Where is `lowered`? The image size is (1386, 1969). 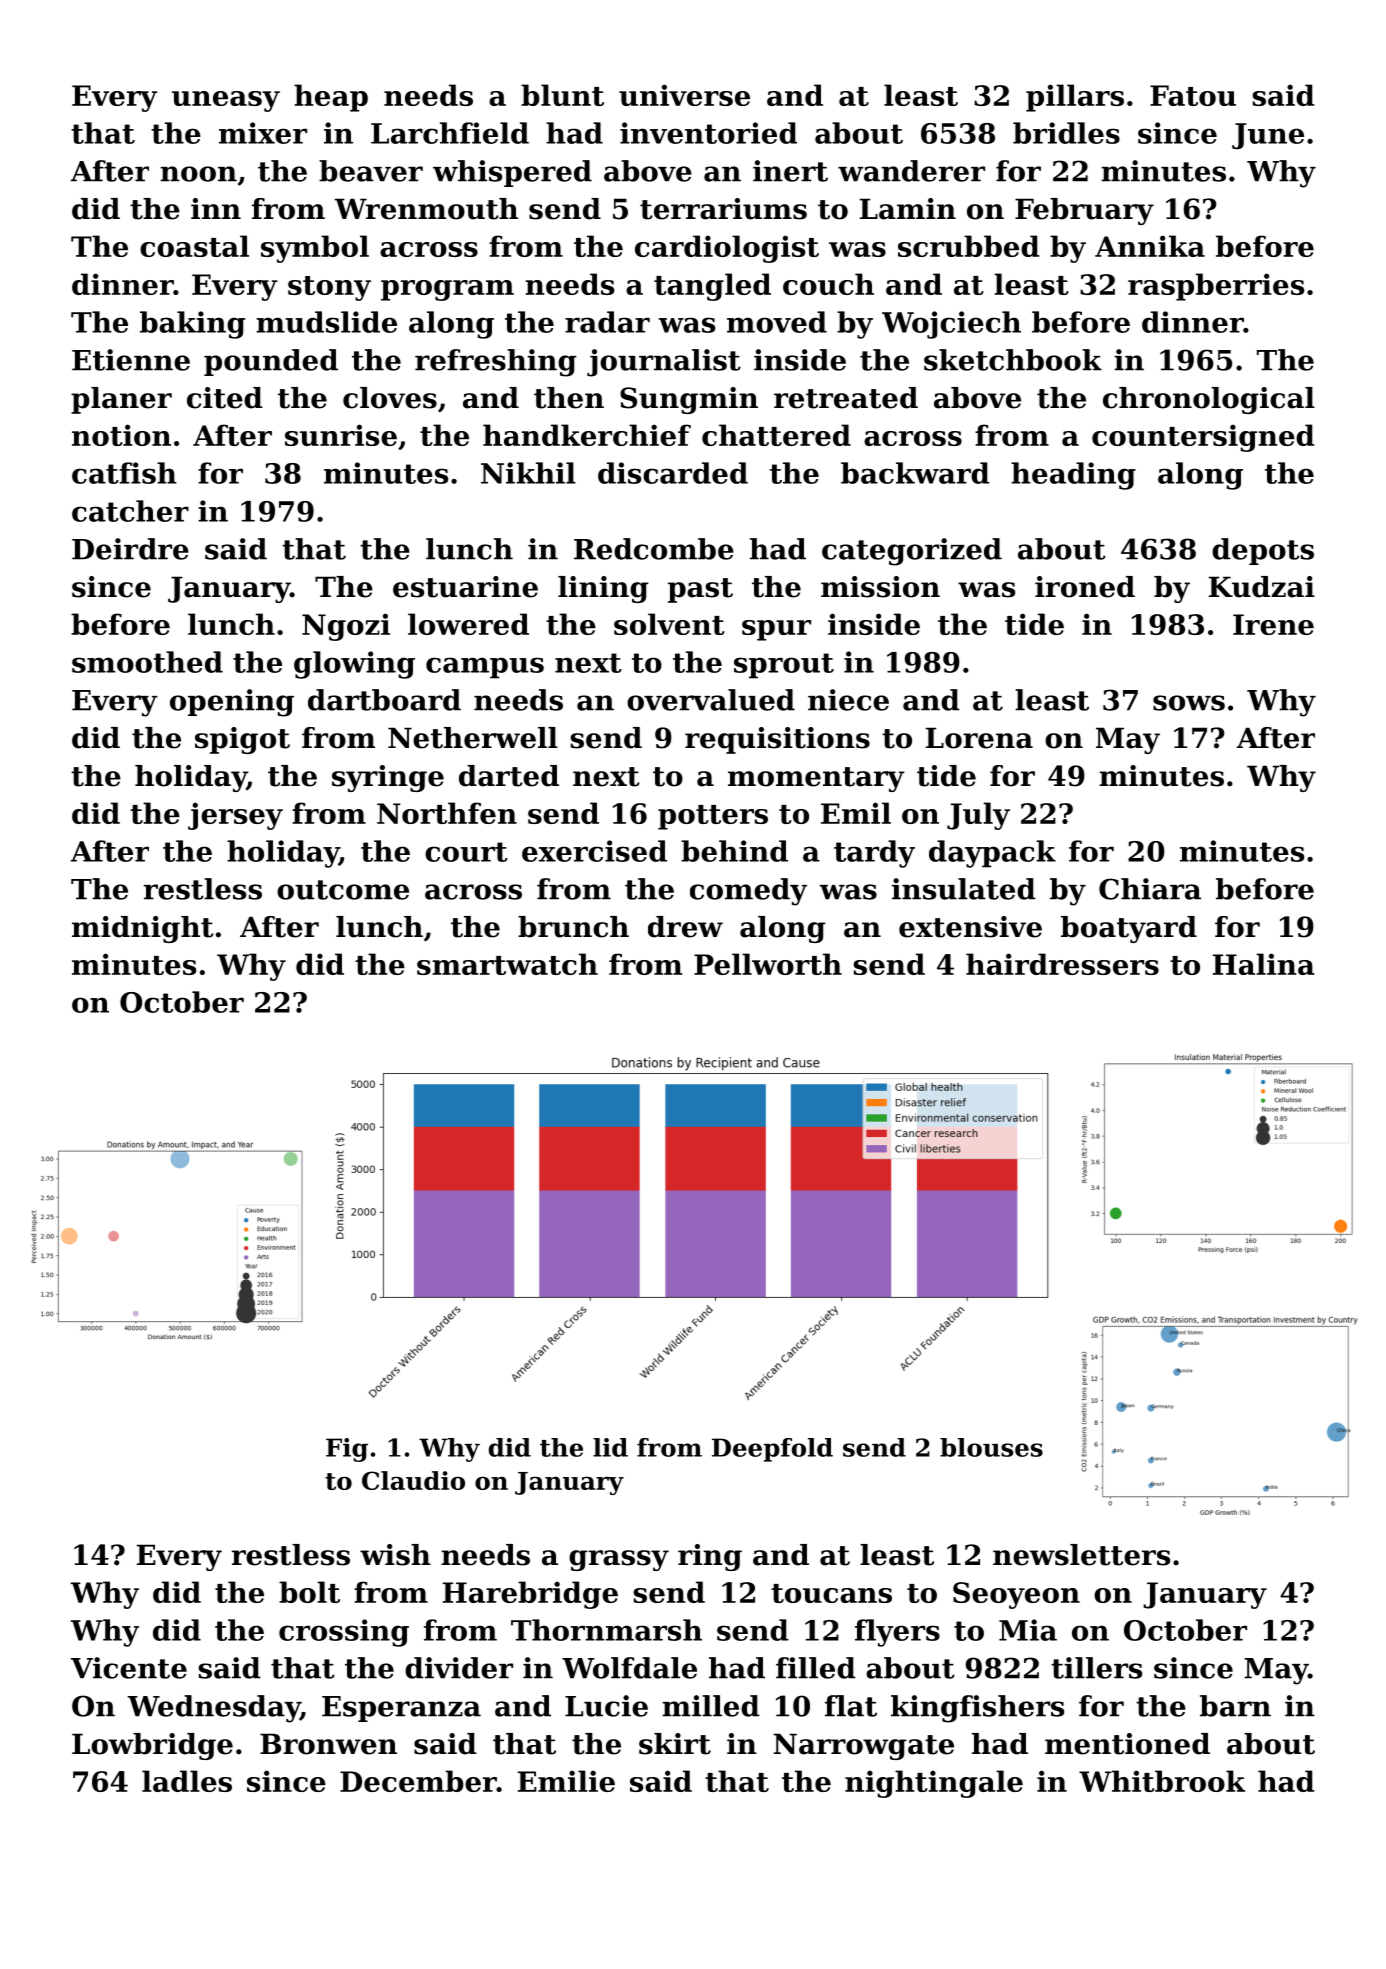 lowered is located at coordinates (468, 624).
